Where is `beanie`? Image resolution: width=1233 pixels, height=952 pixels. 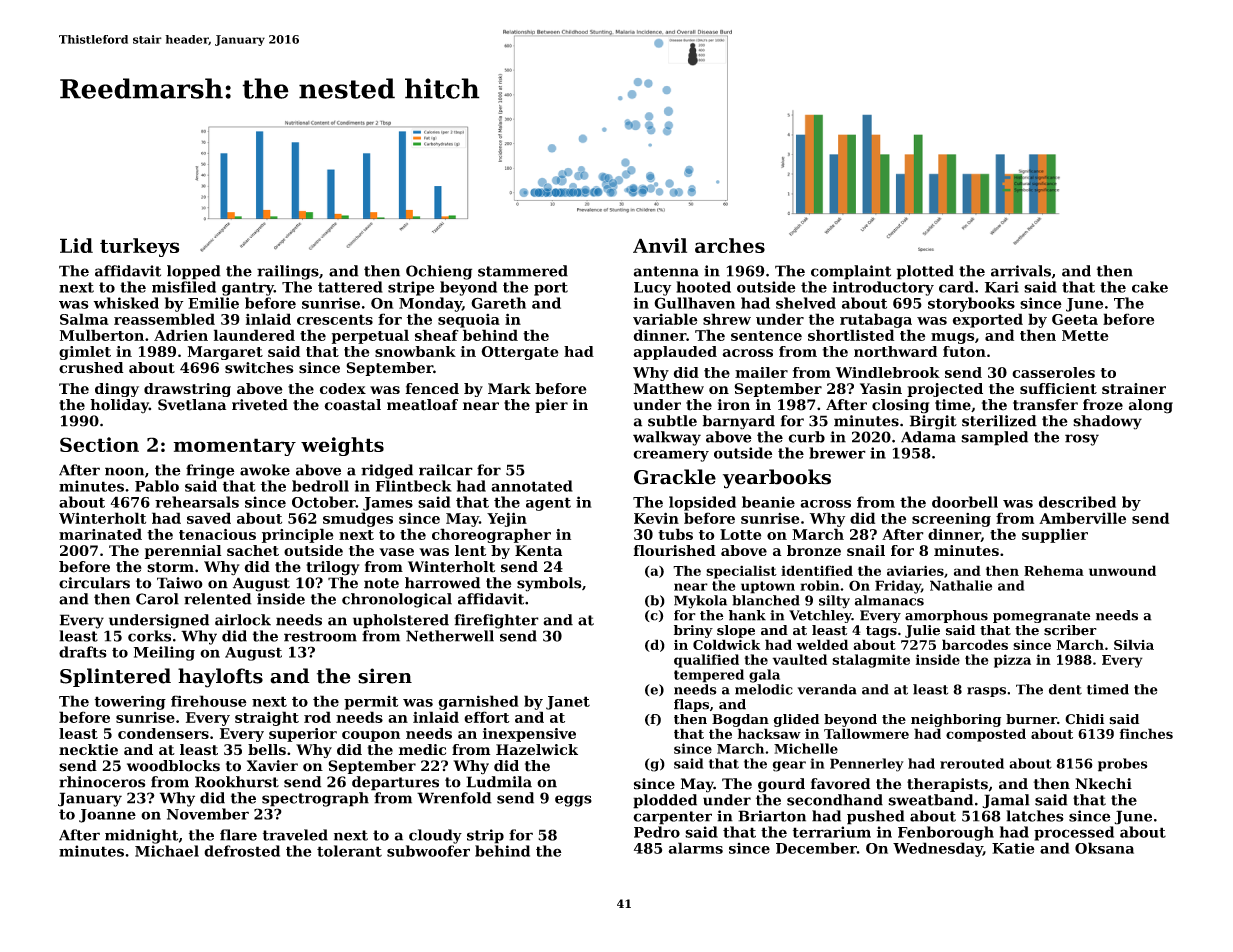 beanie is located at coordinates (768, 502).
